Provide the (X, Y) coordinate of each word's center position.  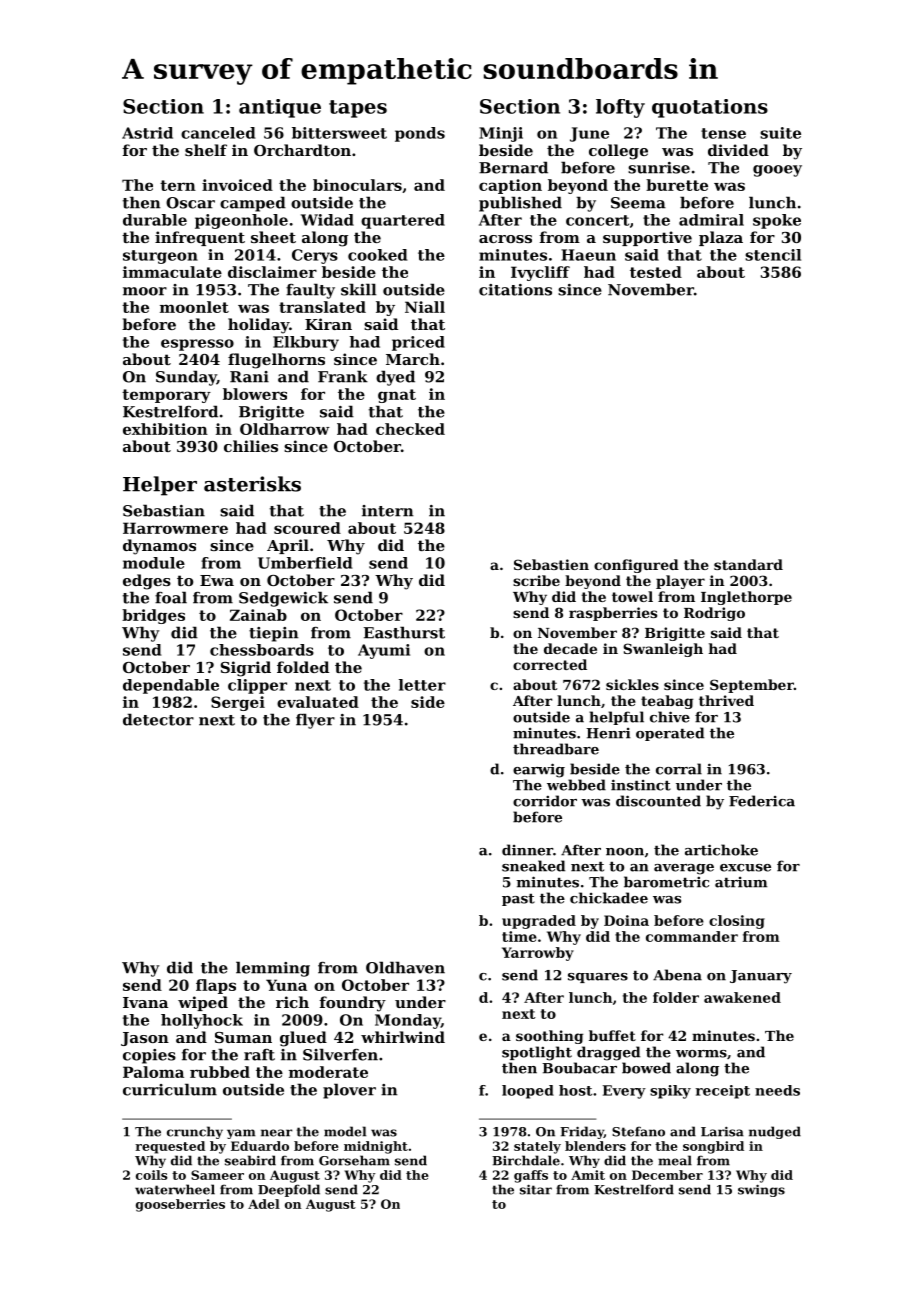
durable (155, 220)
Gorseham (354, 1160)
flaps (216, 986)
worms (701, 1054)
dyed (395, 378)
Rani (249, 377)
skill (358, 289)
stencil (773, 255)
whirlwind (403, 1037)
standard (748, 564)
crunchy (195, 1132)
